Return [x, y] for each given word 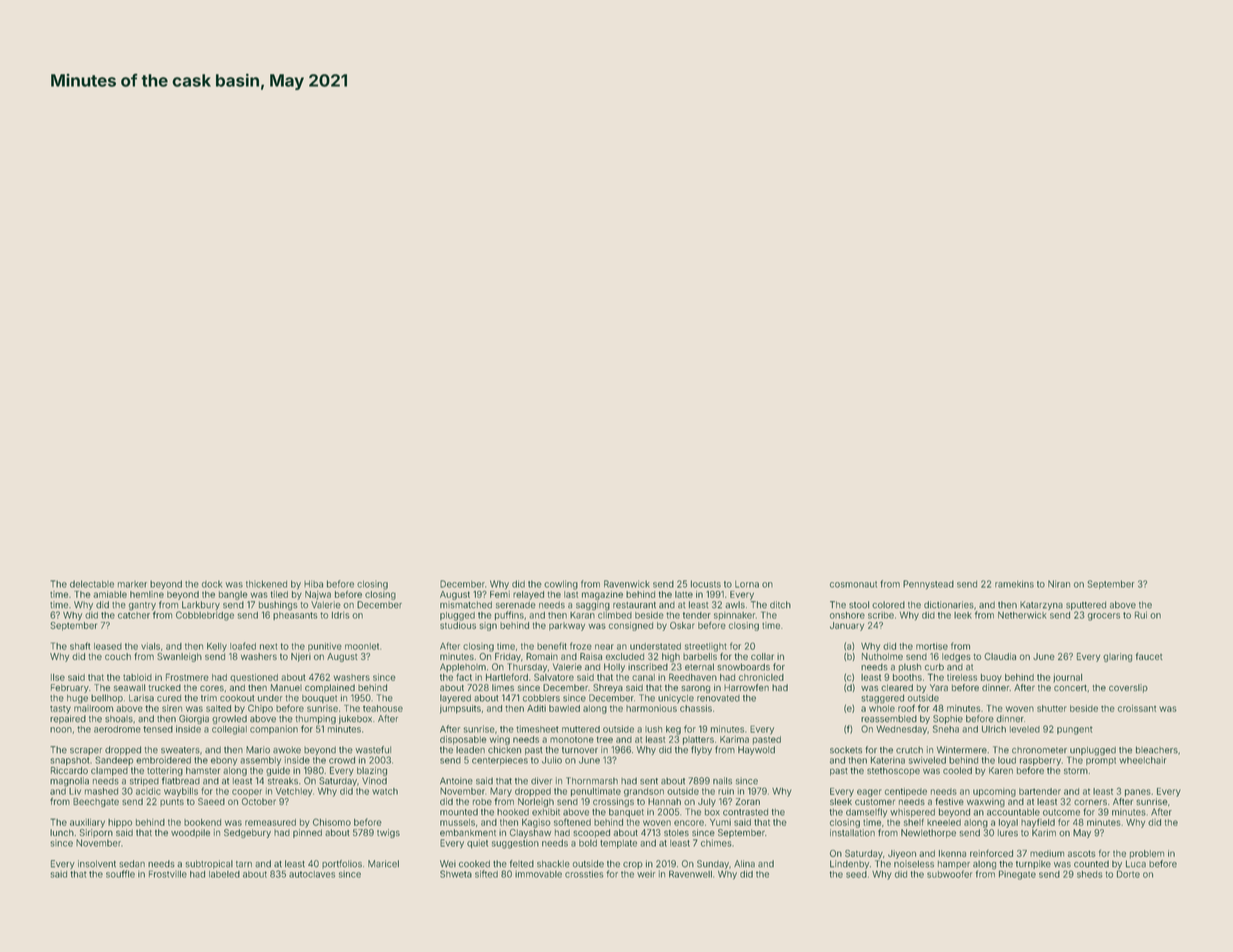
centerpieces [500, 761]
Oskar [682, 625]
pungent [1075, 731]
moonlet [362, 646]
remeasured [270, 822]
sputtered [1086, 605]
